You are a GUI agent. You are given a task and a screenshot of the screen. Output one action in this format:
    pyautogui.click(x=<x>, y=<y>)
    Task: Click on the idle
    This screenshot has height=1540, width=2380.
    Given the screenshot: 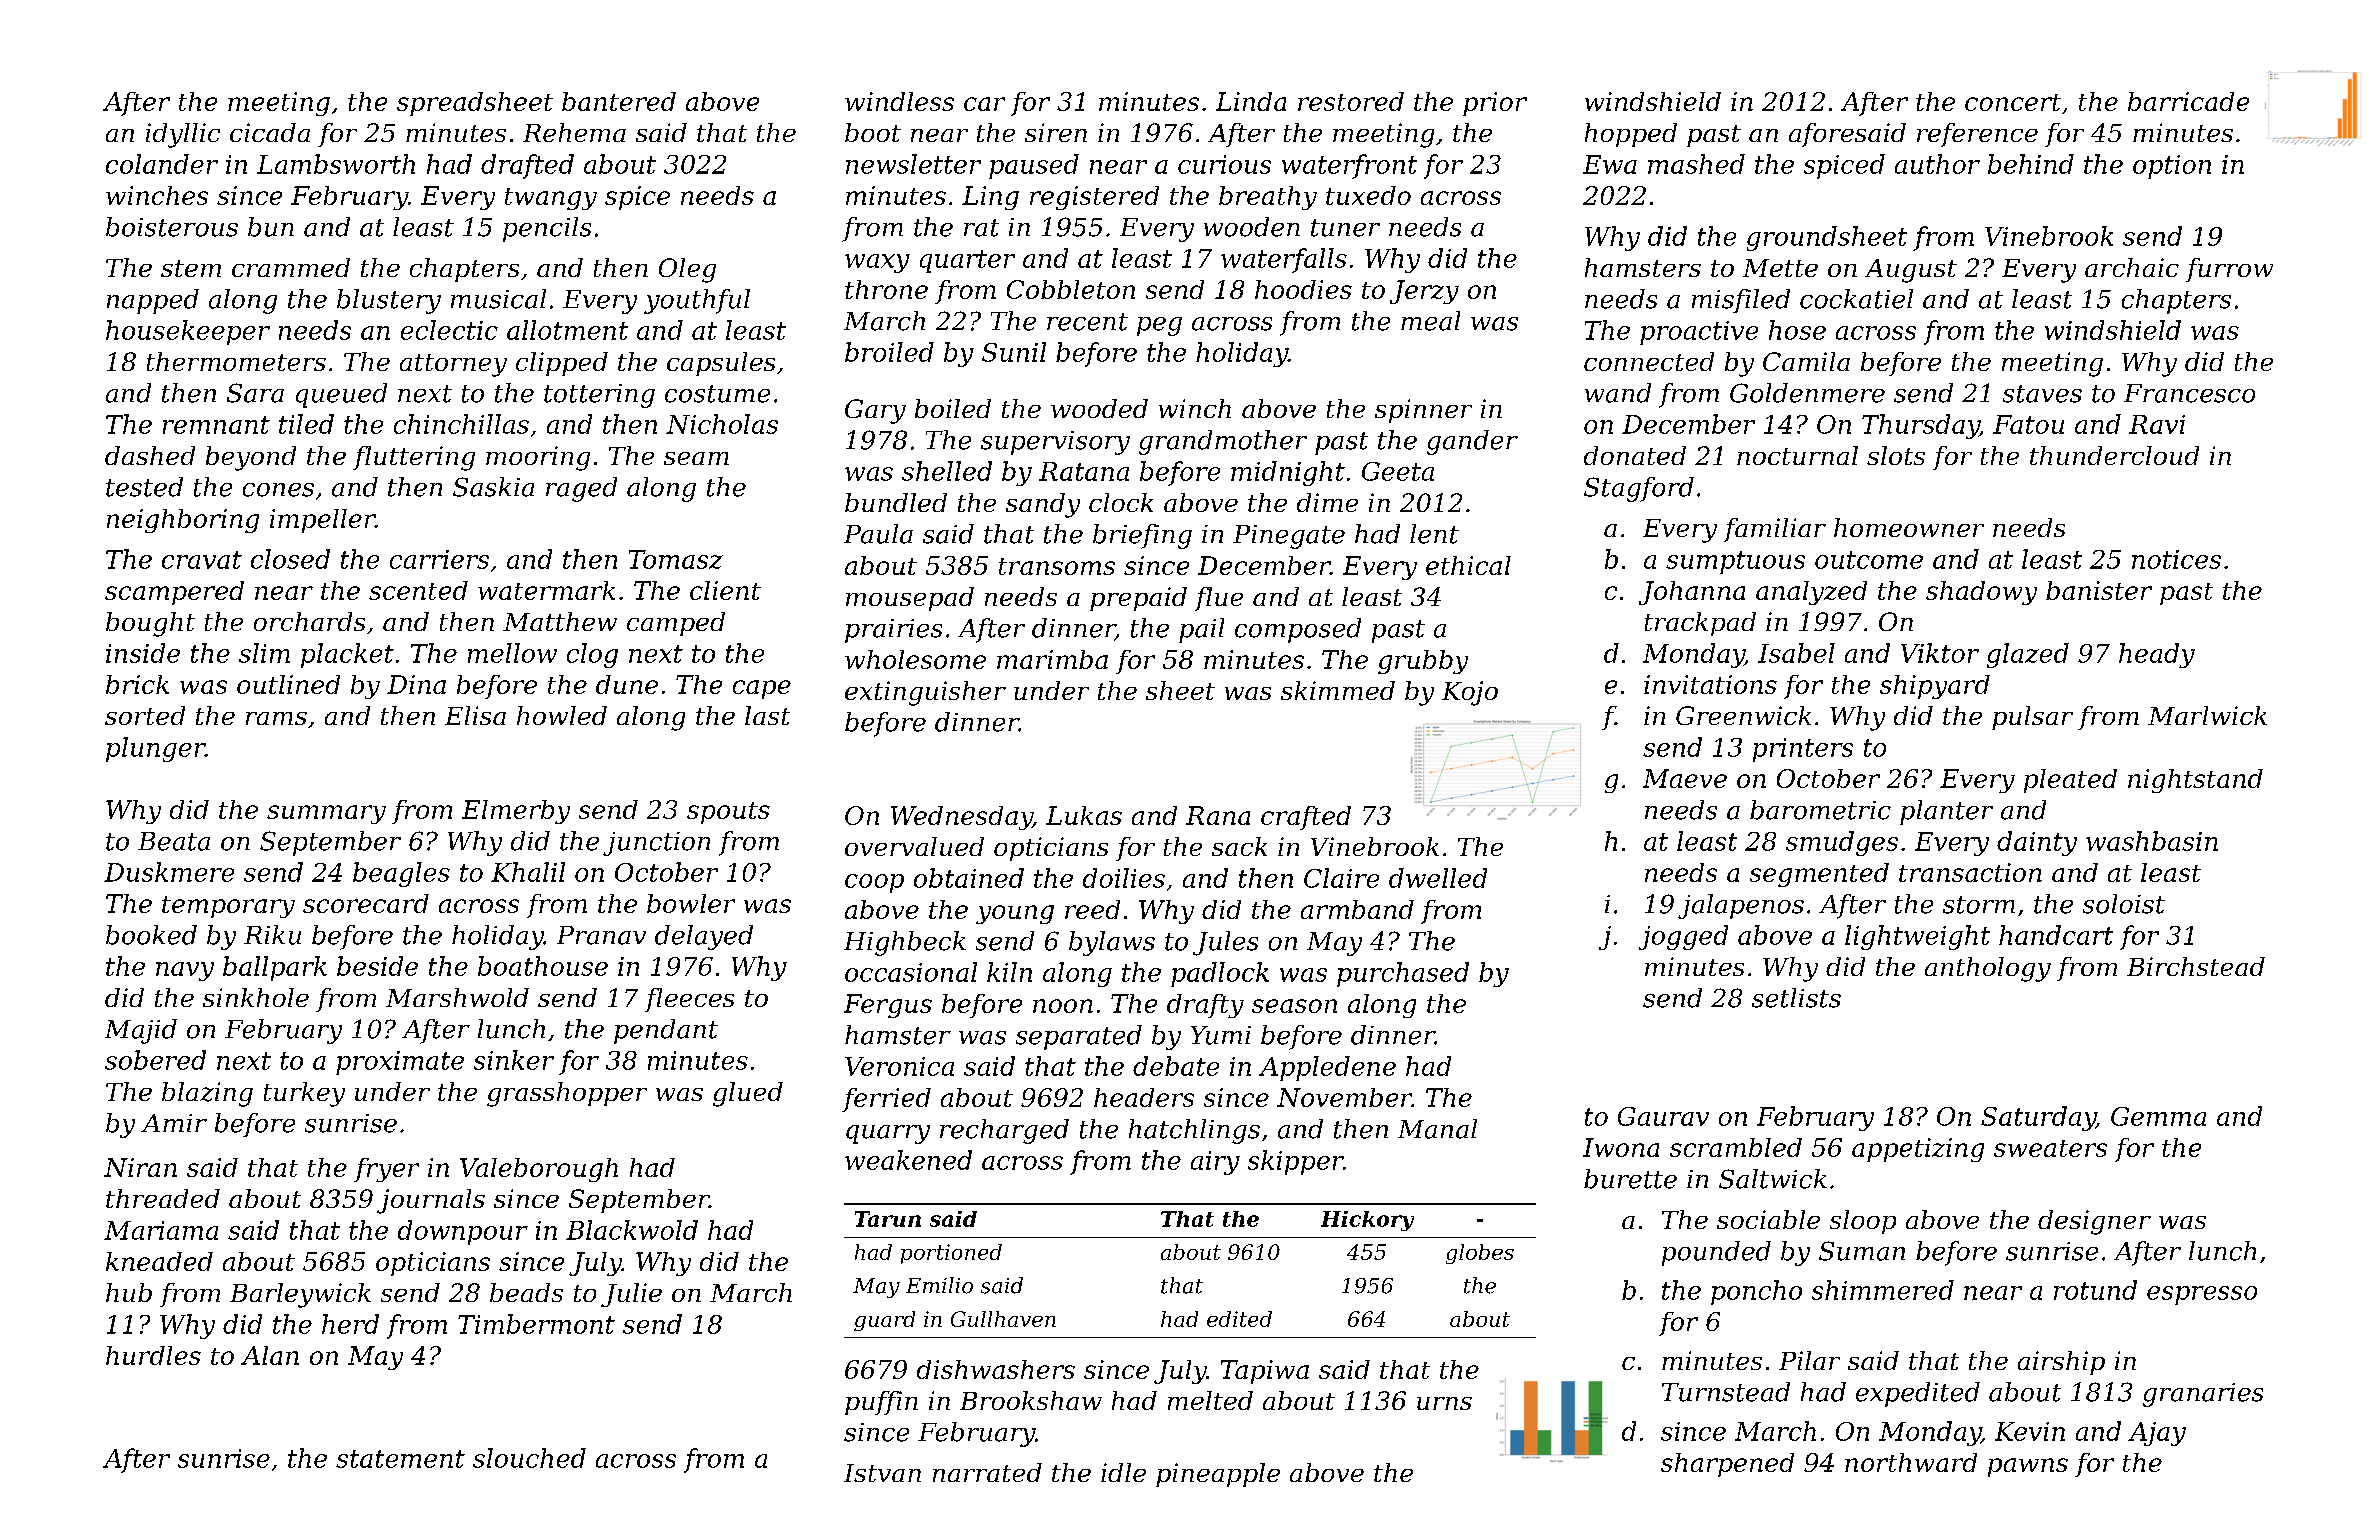 What is the action you would take?
    pyautogui.click(x=1123, y=1472)
